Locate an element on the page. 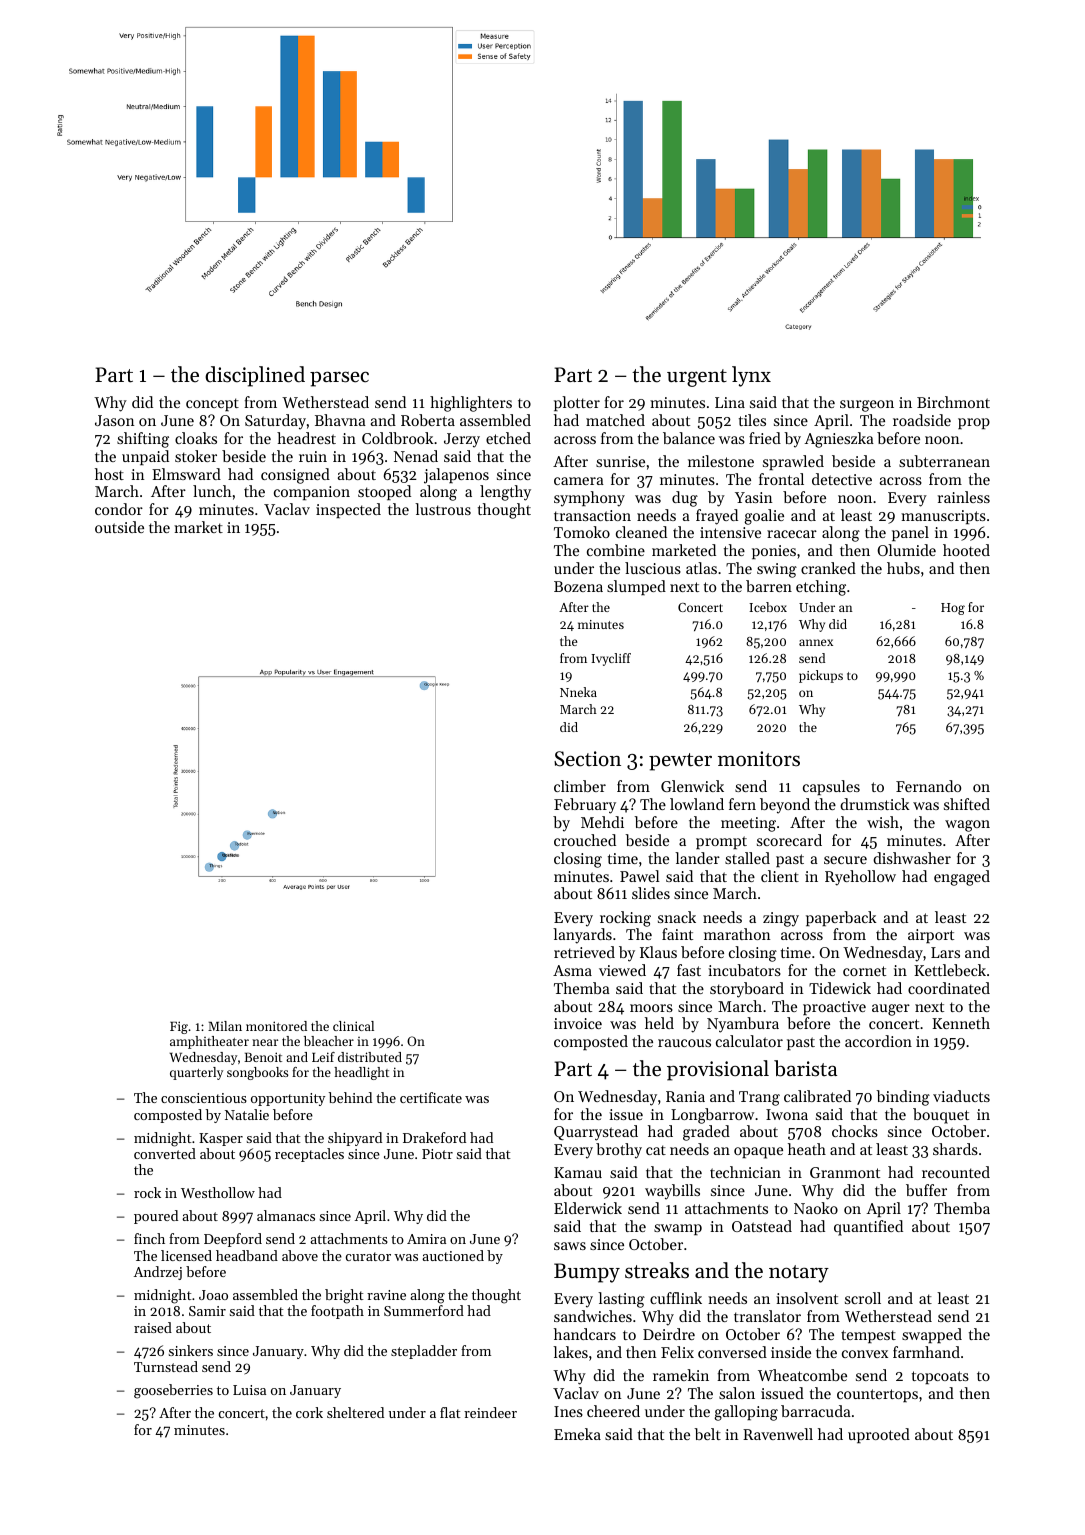 This page has height=1535, width=1085. disciplined is located at coordinates (255, 376).
